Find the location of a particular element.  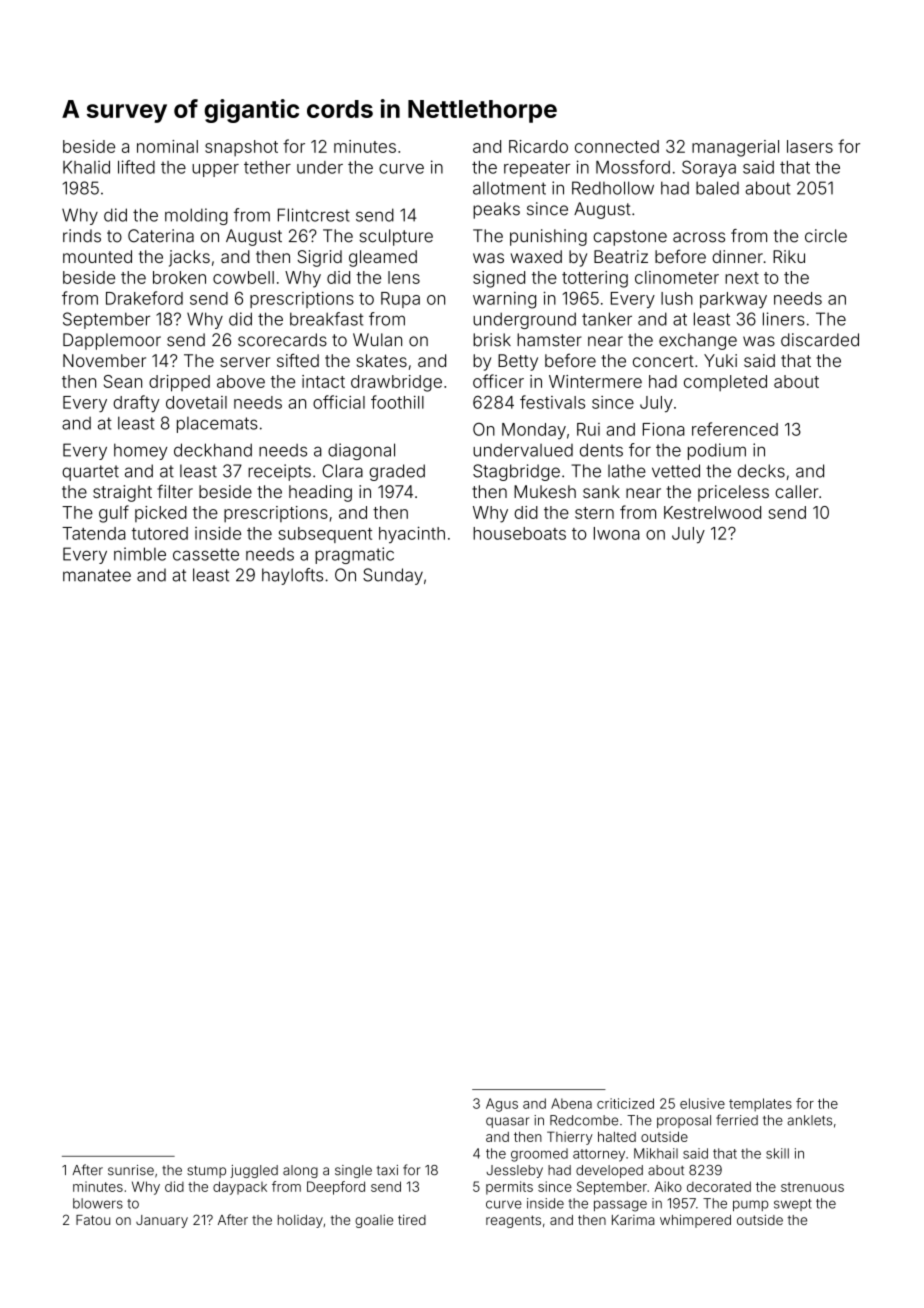

sunrise is located at coordinates (131, 1170).
